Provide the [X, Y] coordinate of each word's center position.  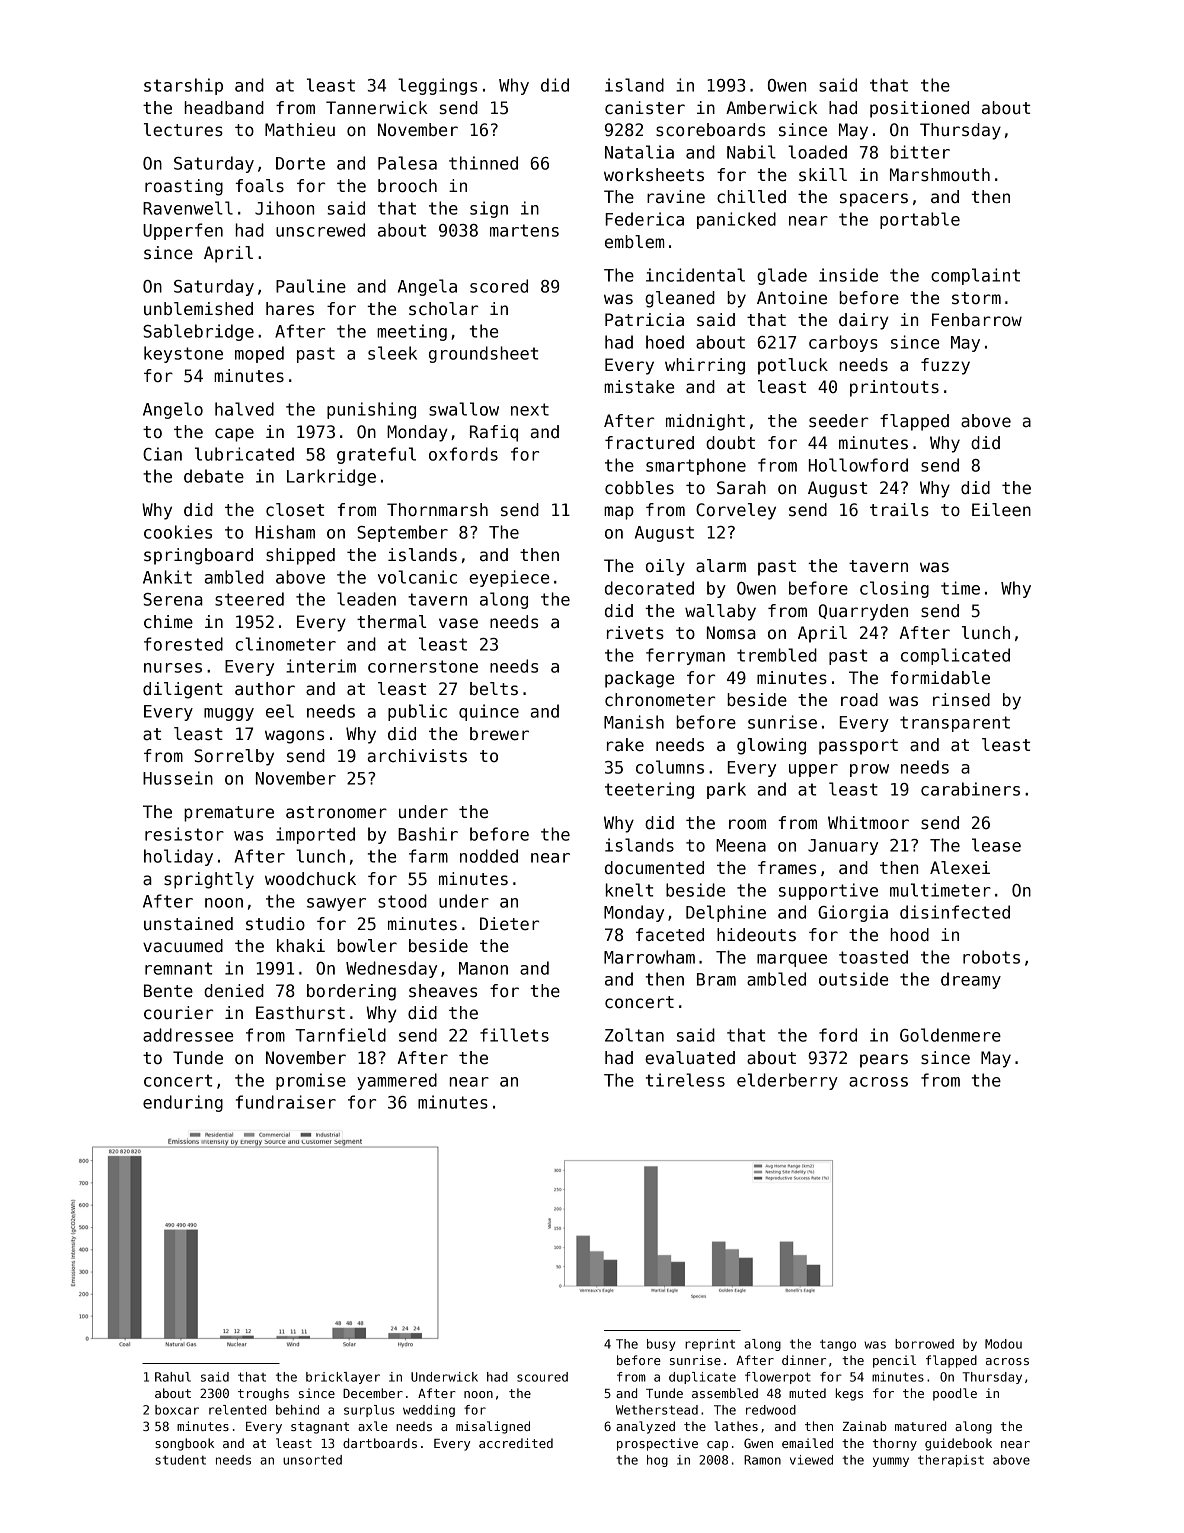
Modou [1003, 1344]
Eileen [1001, 510]
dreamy [971, 980]
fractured [649, 443]
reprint [710, 1345]
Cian [162, 454]
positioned [919, 109]
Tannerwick [377, 108]
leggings [437, 86]
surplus [369, 1411]
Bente [168, 991]
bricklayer [343, 1378]
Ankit [167, 577]
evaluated [690, 1058]
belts [494, 689]
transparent [955, 724]
